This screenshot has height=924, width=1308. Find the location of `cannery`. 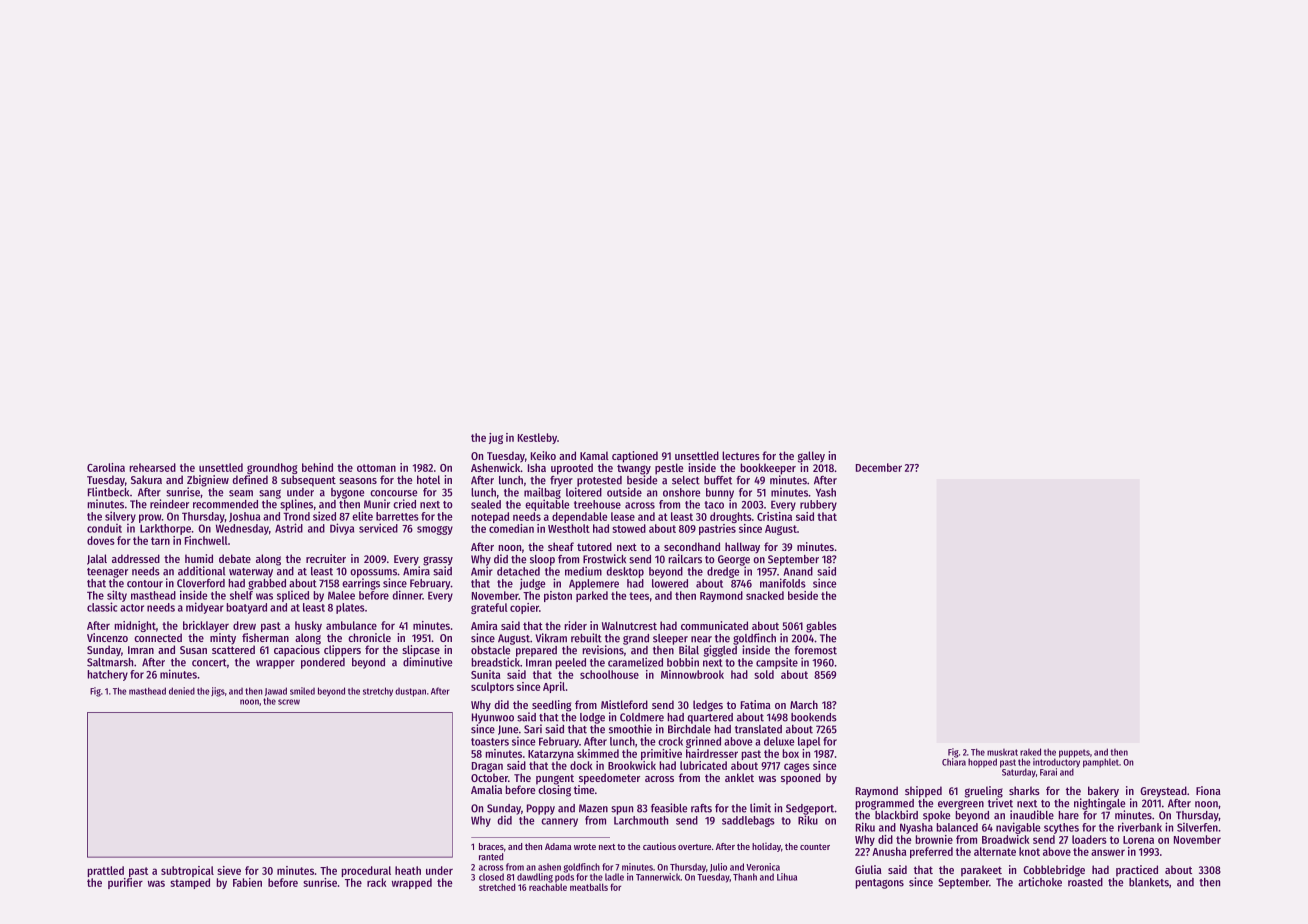

cannery is located at coordinates (559, 822).
